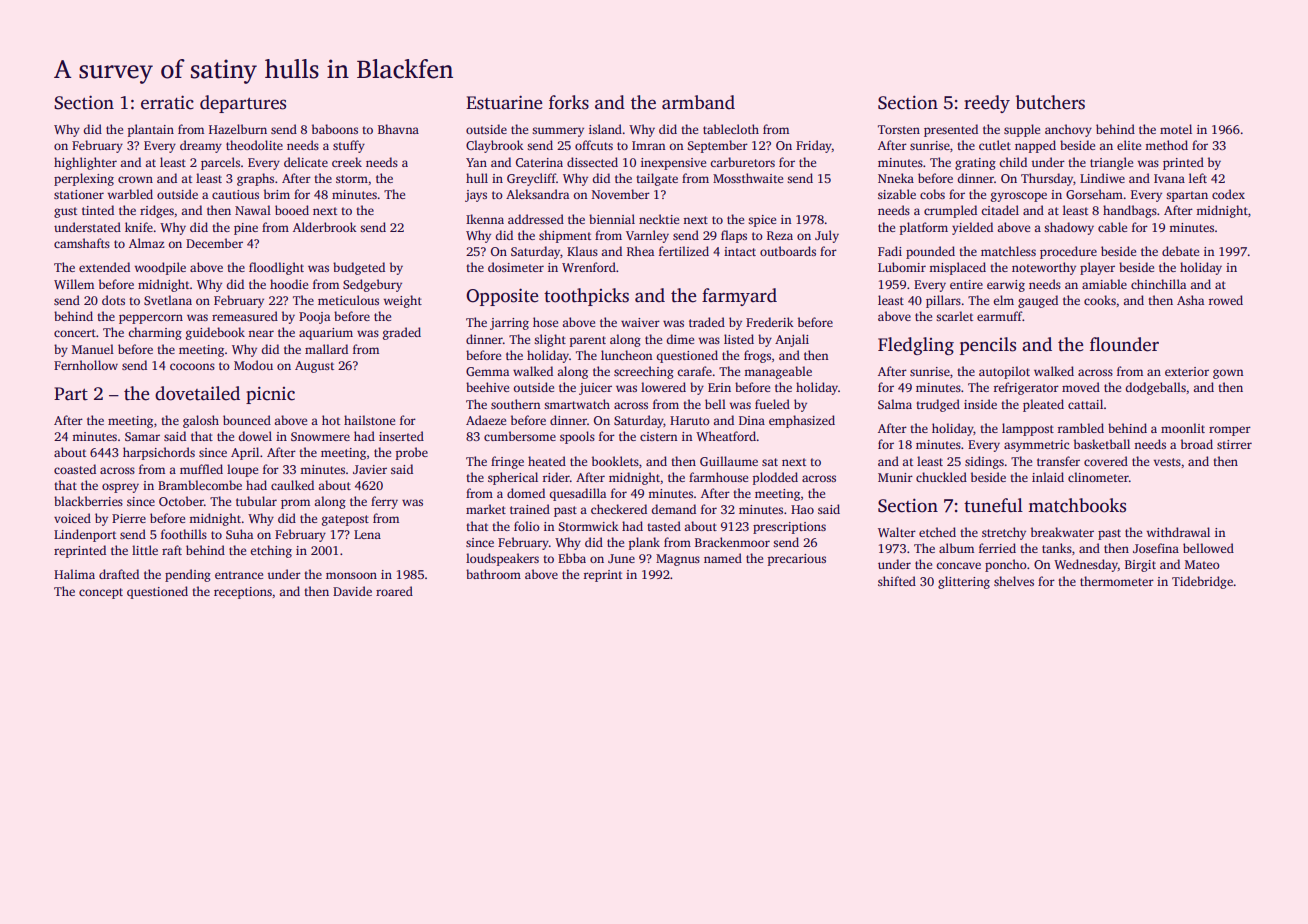  I want to click on debate, so click(1180, 251).
